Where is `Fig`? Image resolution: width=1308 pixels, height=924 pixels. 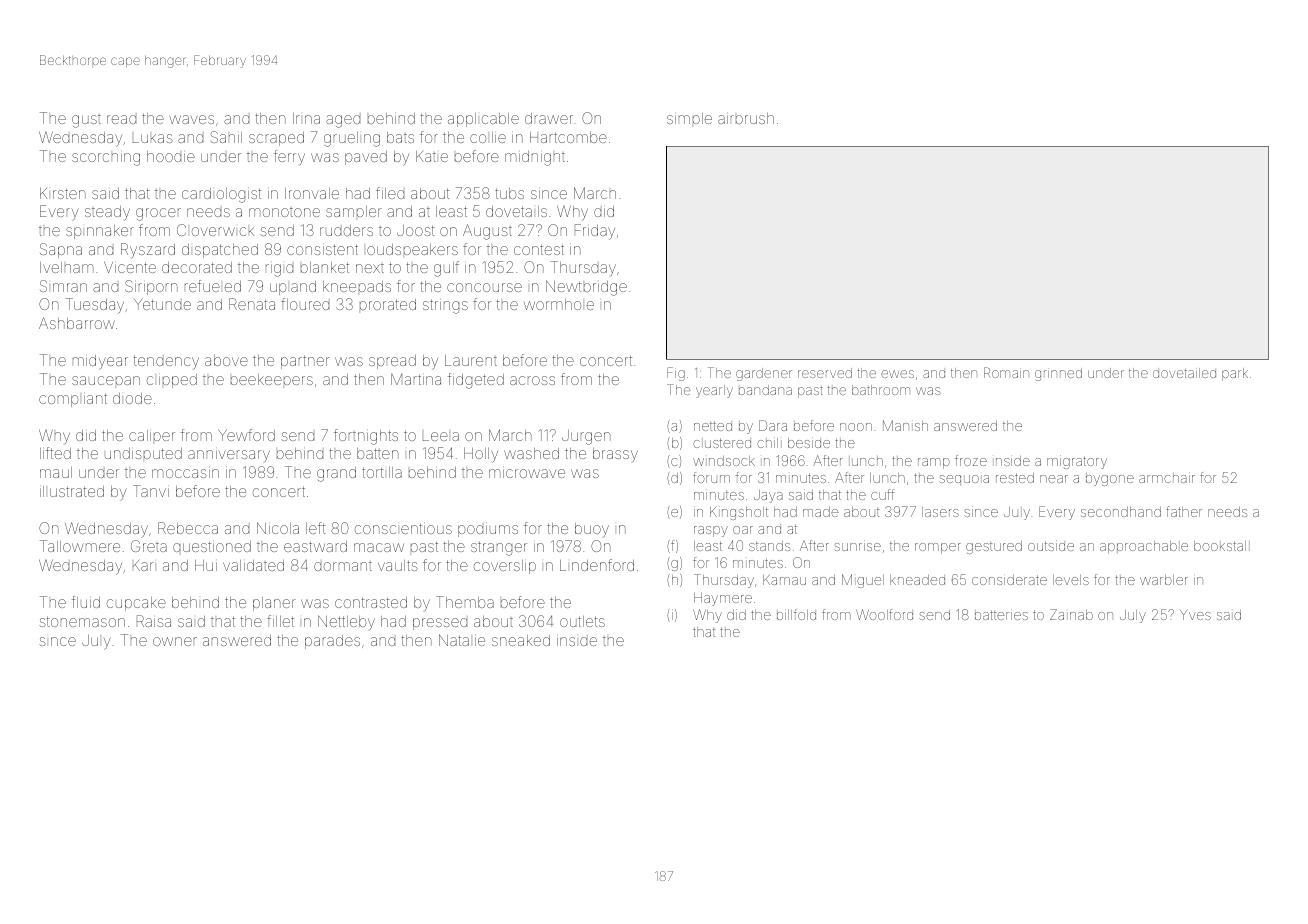
Fig is located at coordinates (676, 374).
